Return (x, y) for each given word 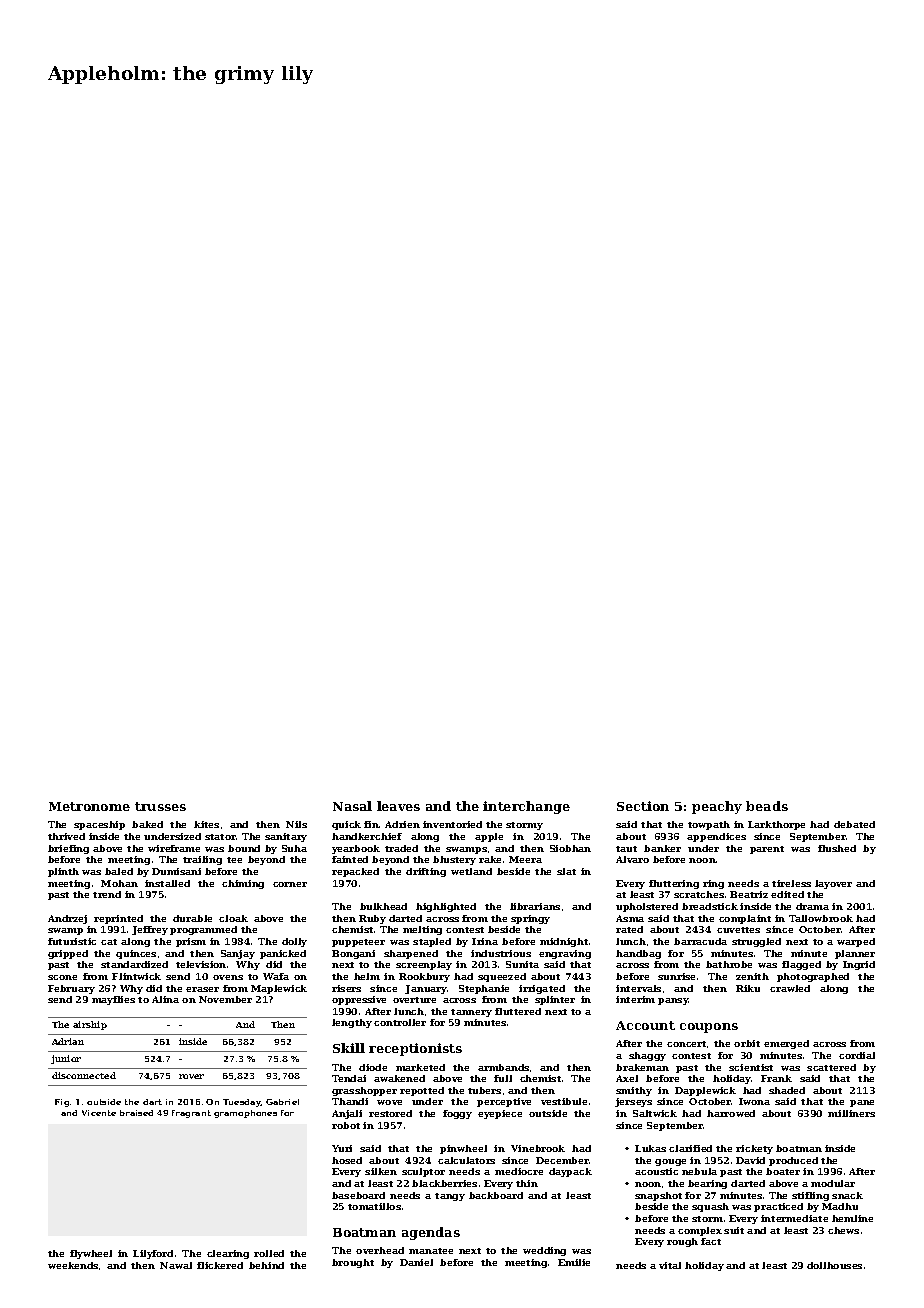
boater (783, 1171)
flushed (837, 848)
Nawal (176, 1265)
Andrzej (67, 919)
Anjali (347, 1114)
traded (401, 848)
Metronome (89, 806)
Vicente (99, 1113)
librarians (535, 906)
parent (767, 850)
